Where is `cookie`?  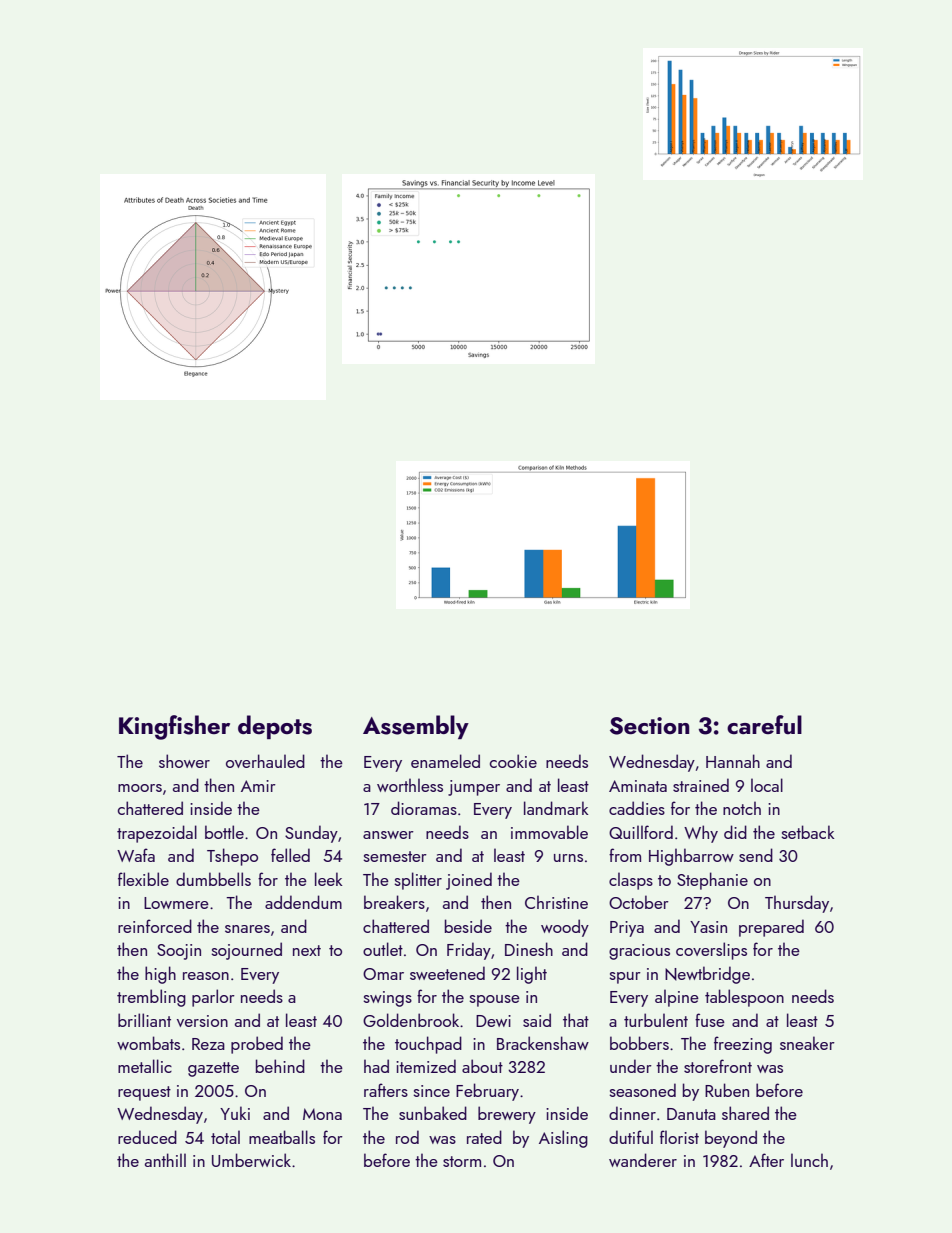 cookie is located at coordinates (513, 761).
